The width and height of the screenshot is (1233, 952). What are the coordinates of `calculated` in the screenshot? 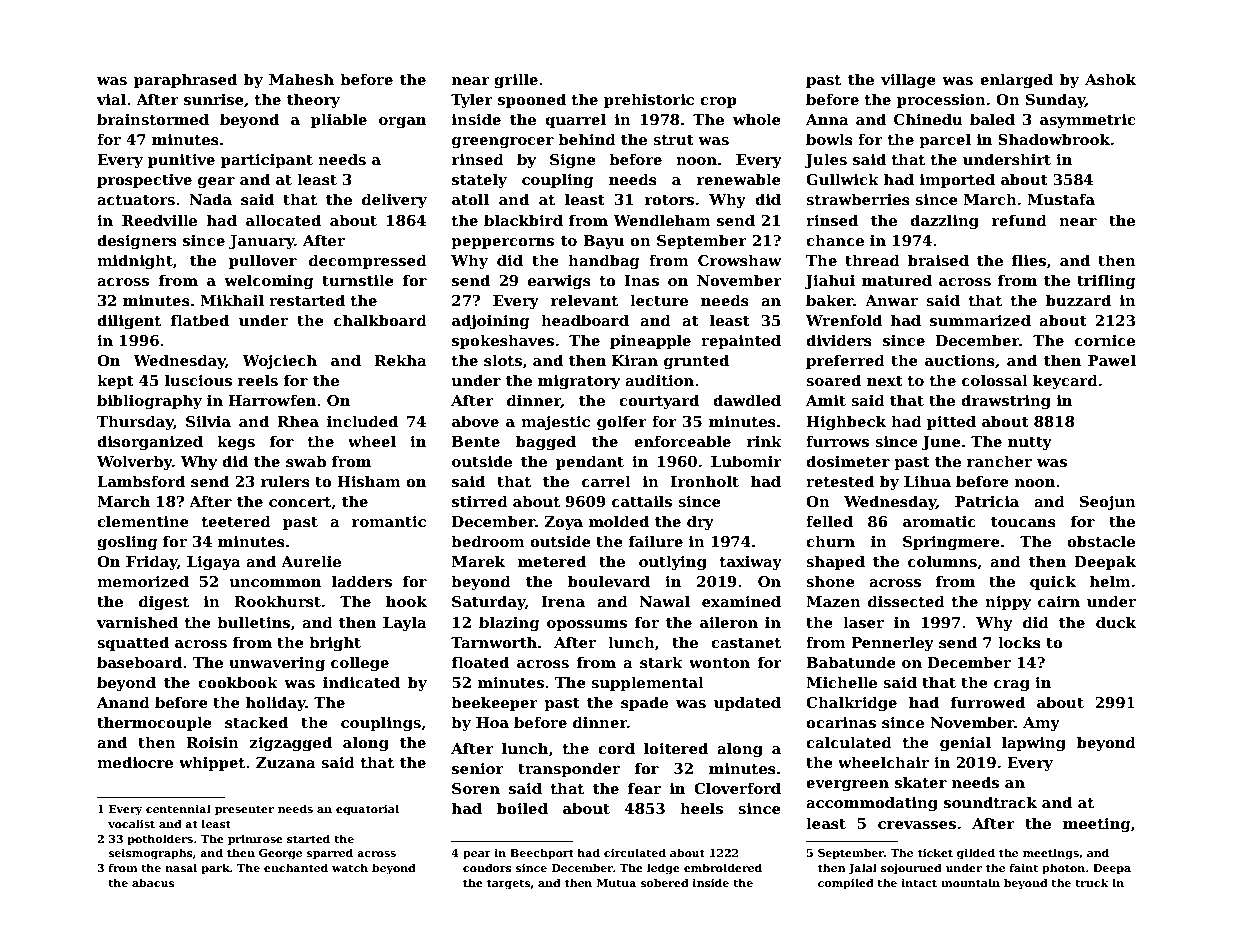 It's located at (849, 742).
